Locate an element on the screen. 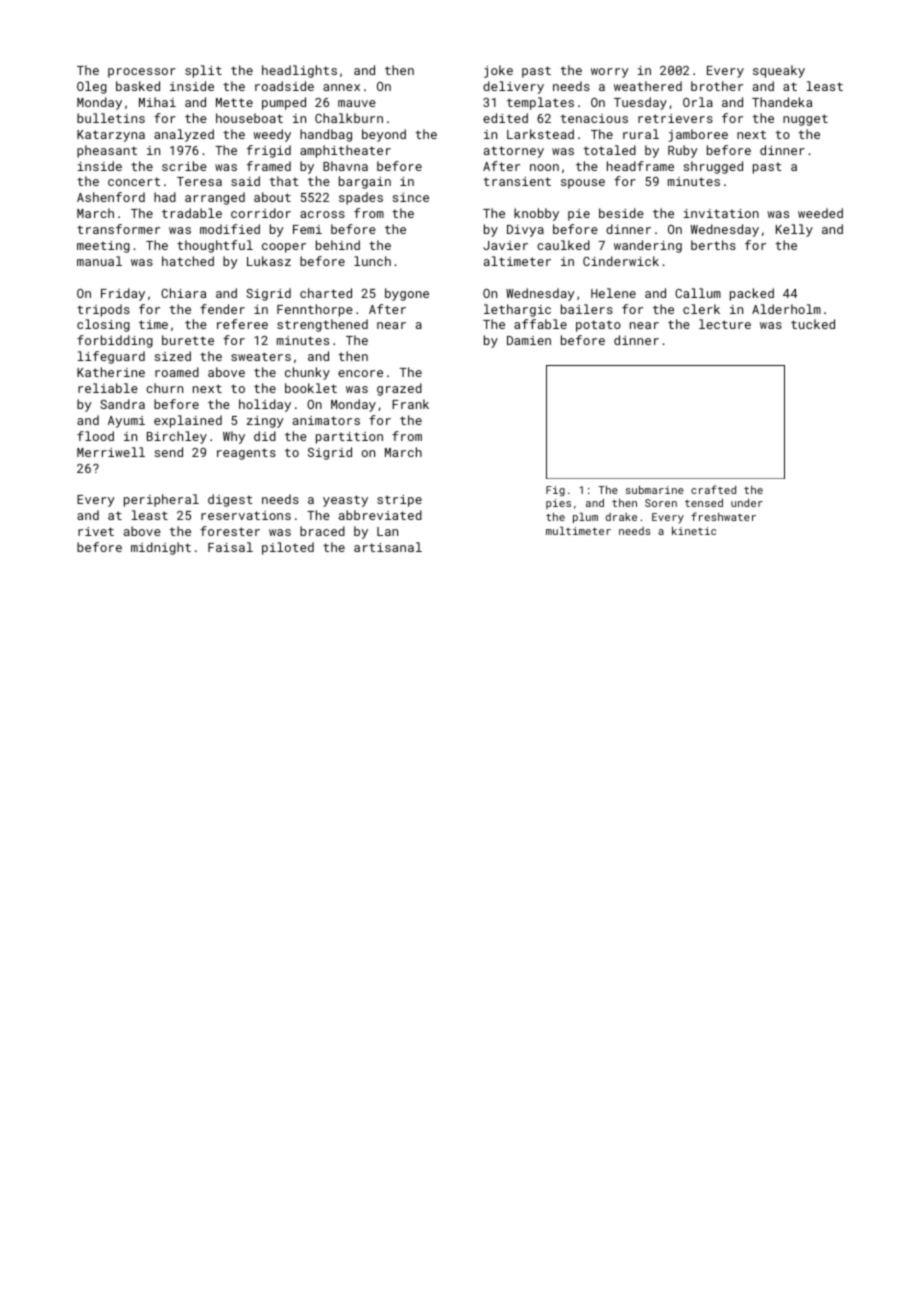  behind is located at coordinates (338, 245).
